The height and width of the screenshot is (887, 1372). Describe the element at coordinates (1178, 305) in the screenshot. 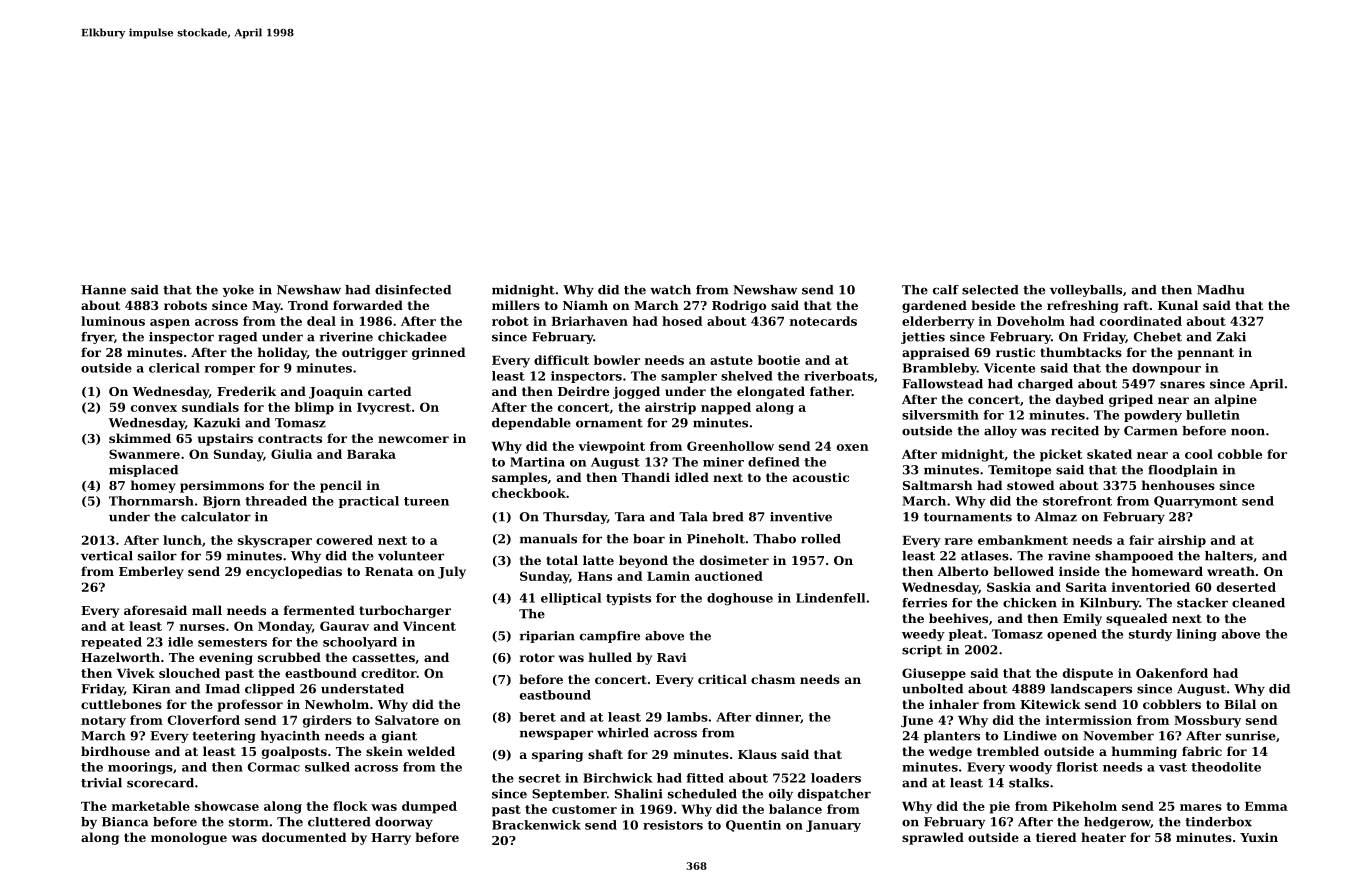

I see `Kunal` at that location.
